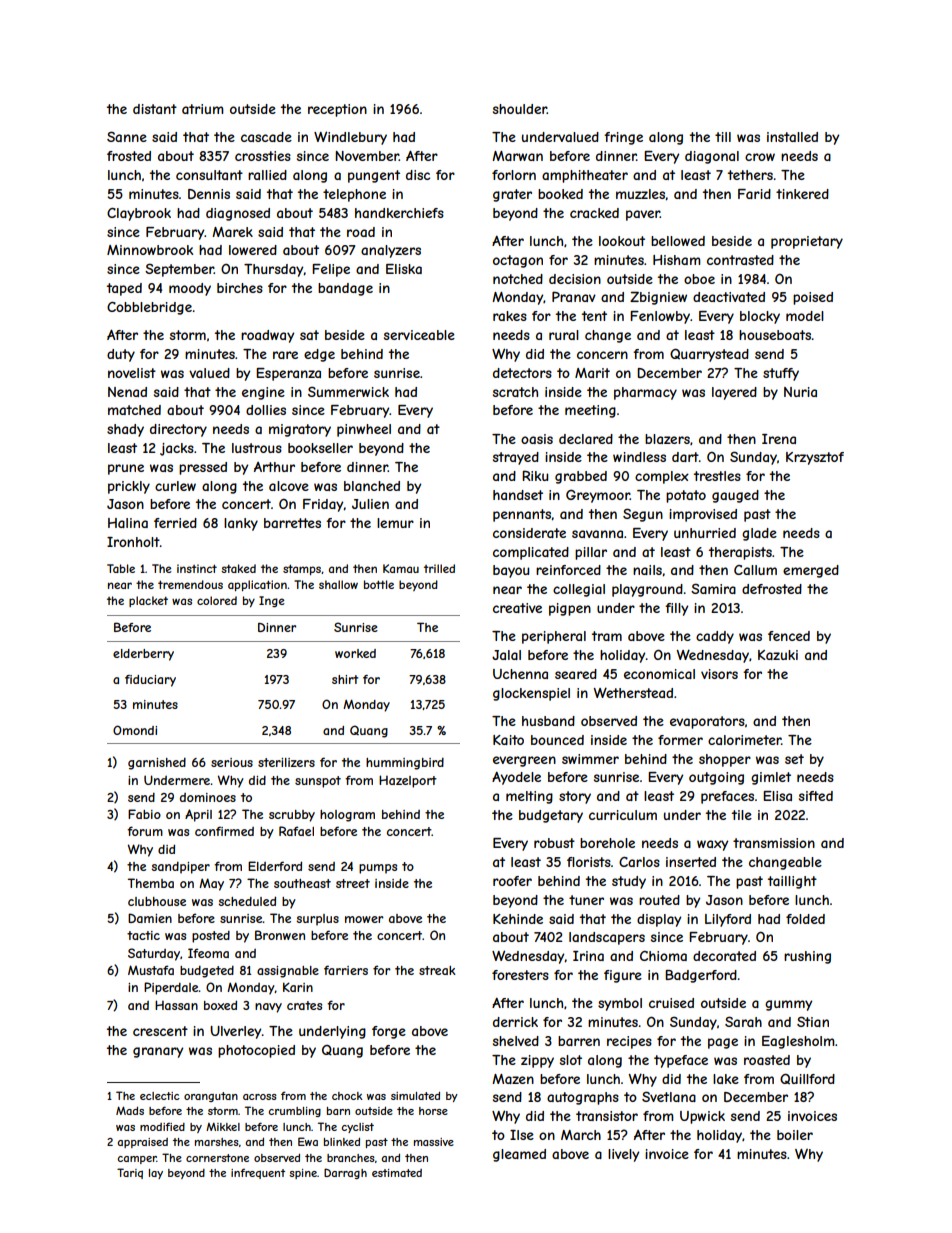 The height and width of the document is (1233, 952). I want to click on prune, so click(126, 469).
